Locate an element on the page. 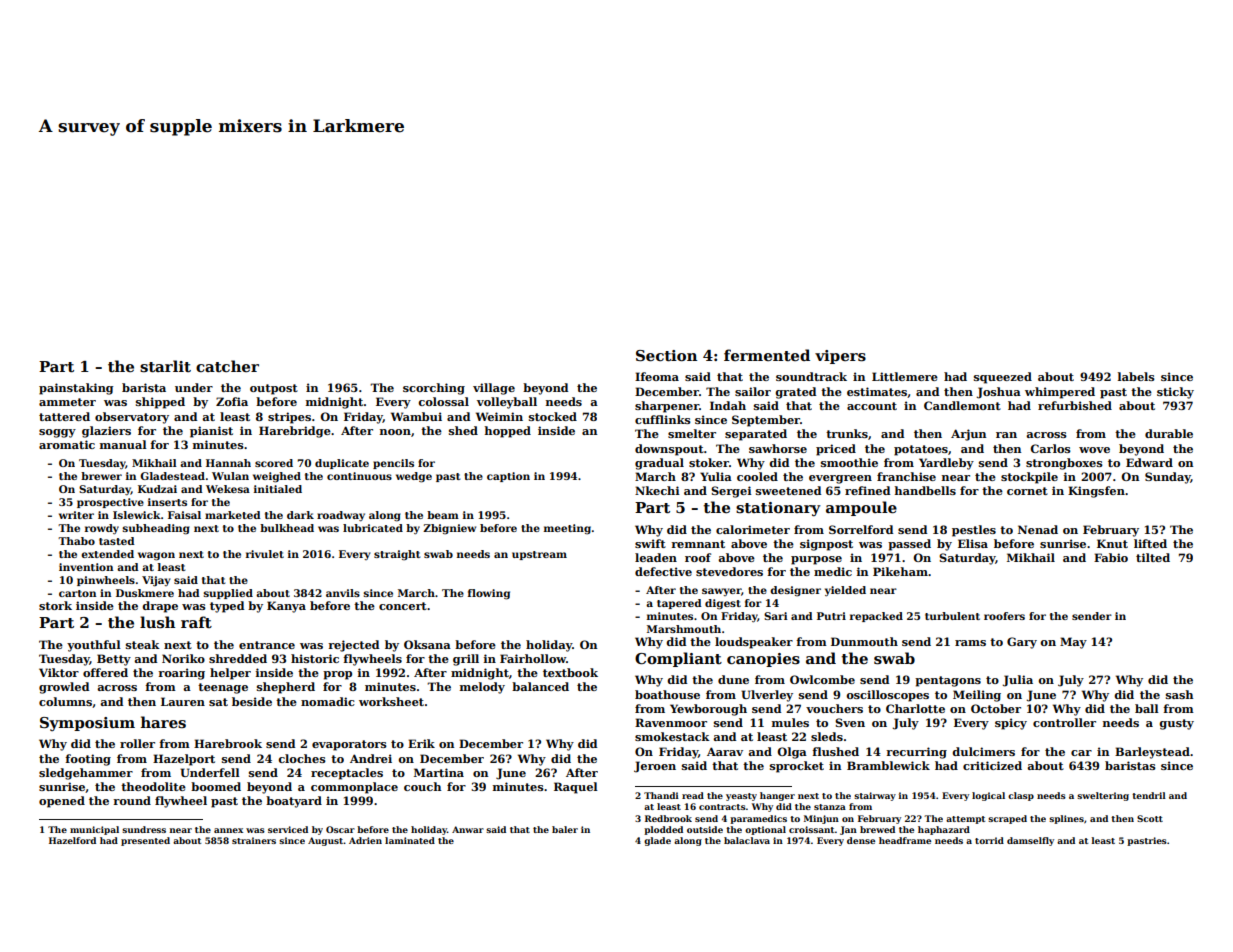 The width and height of the page is (1233, 952). calorimeter is located at coordinates (753, 529).
